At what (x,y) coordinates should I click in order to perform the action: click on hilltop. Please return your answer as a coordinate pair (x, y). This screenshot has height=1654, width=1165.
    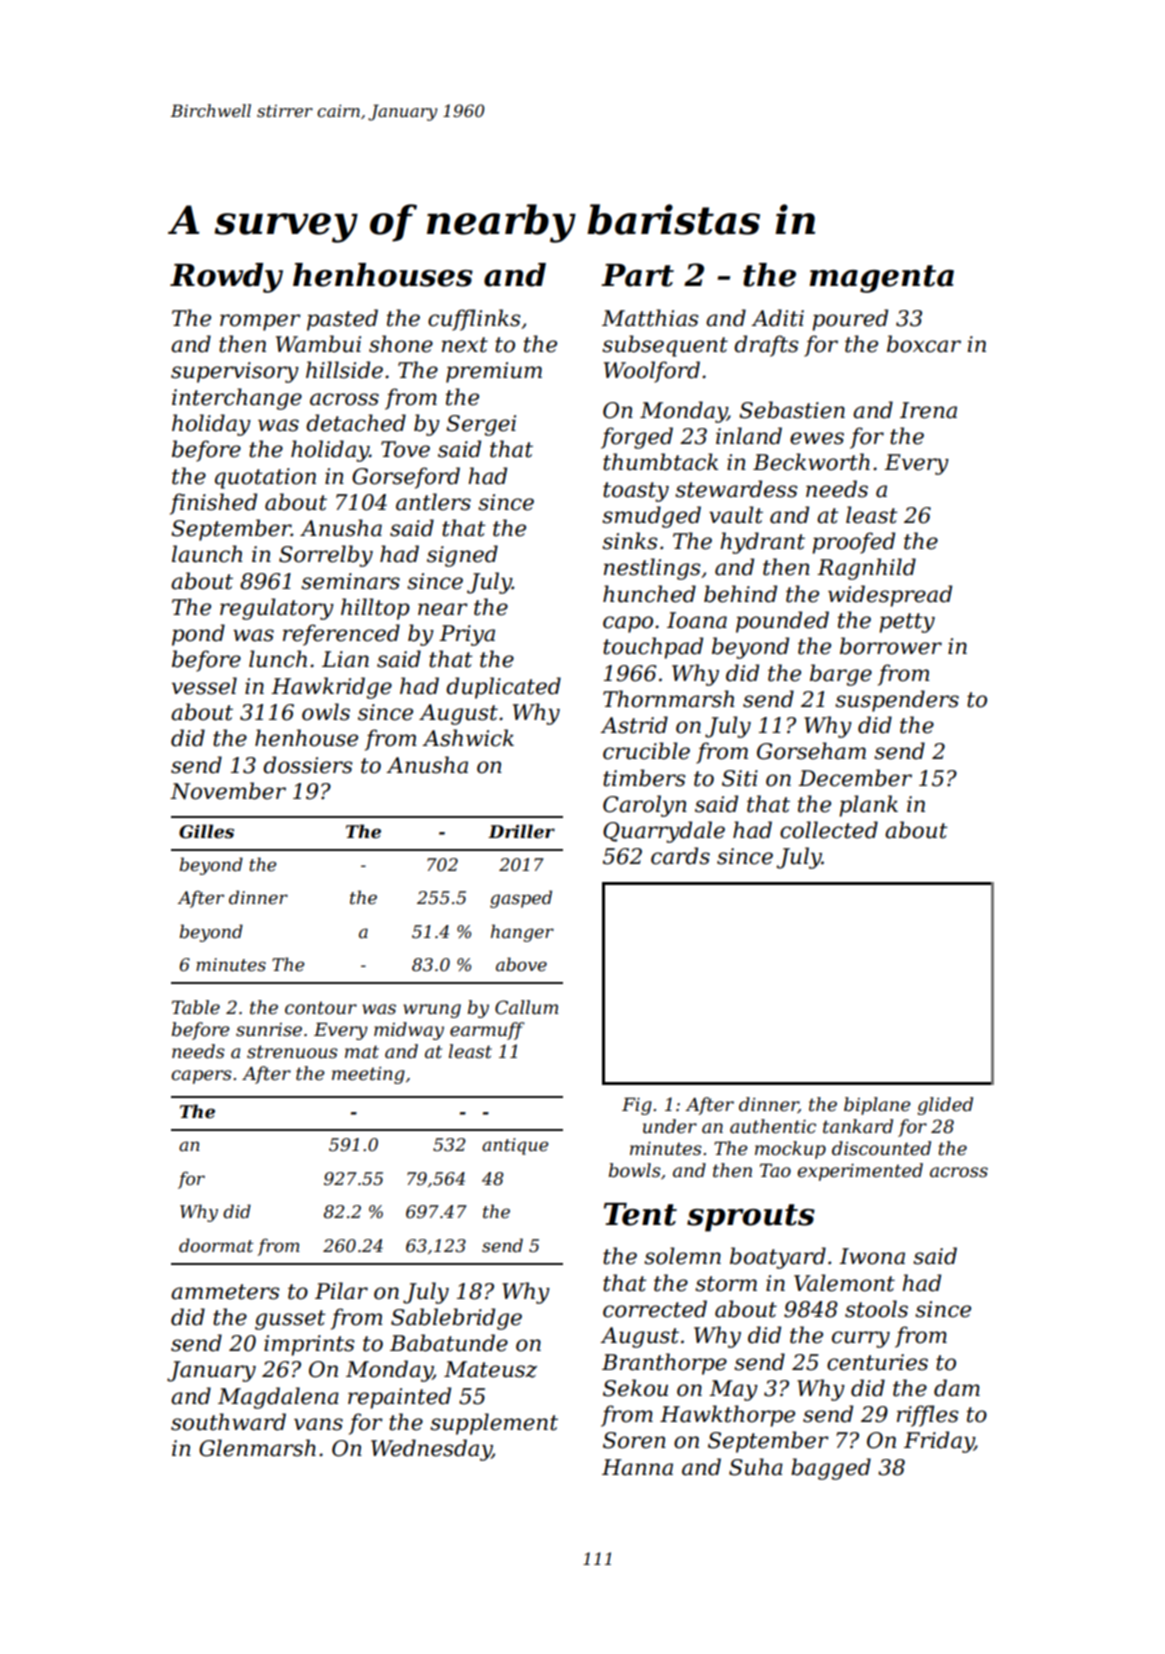
    Looking at the image, I should click on (375, 609).
